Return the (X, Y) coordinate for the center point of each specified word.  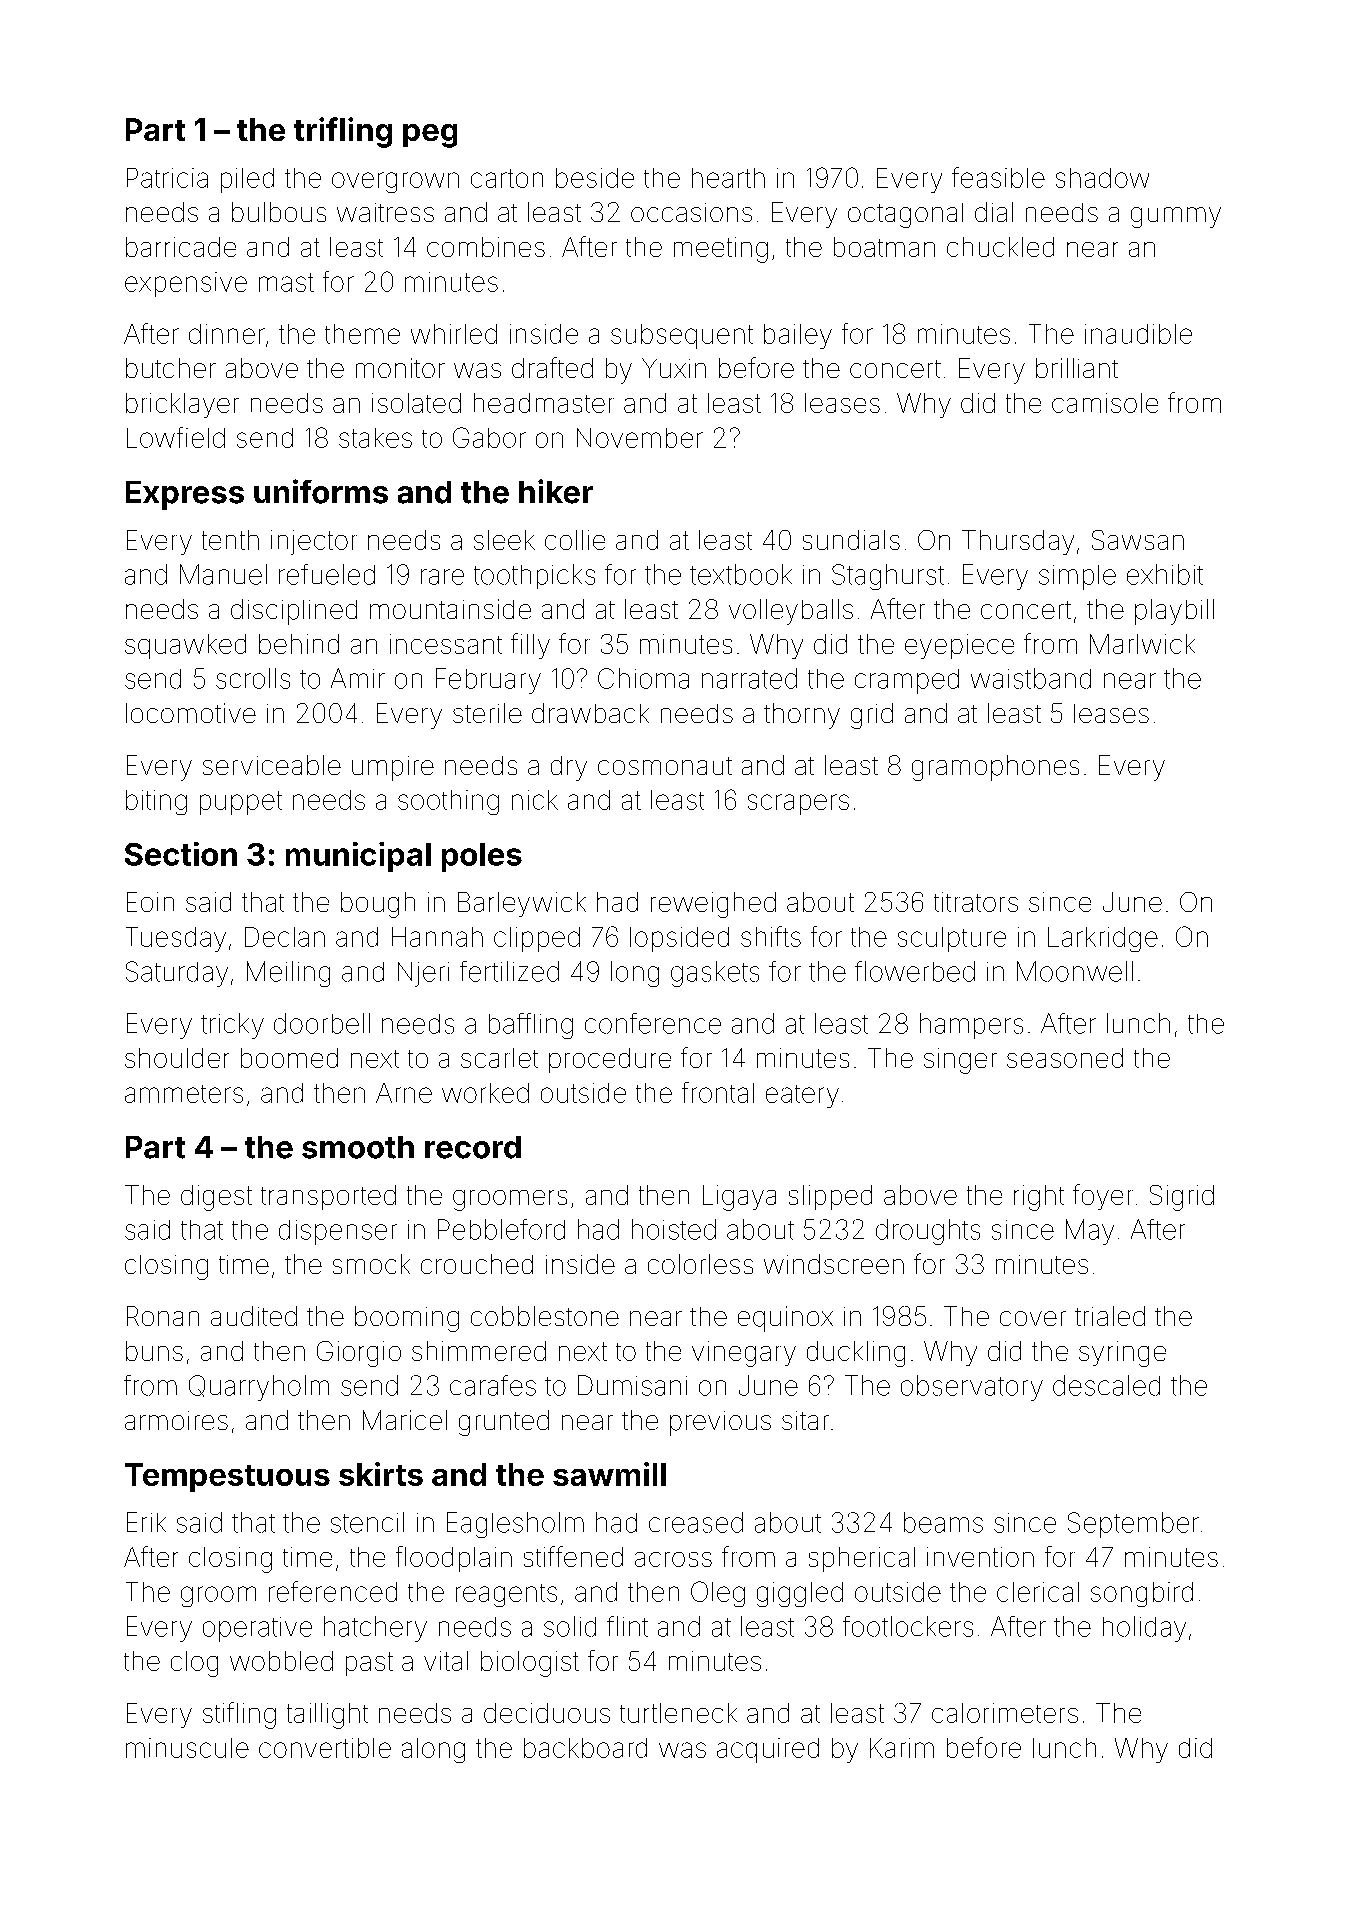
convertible (325, 1748)
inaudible (1138, 334)
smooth (358, 1147)
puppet (241, 803)
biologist (530, 1664)
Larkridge (1103, 939)
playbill (1174, 612)
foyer (1103, 1197)
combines (486, 247)
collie (575, 540)
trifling (343, 132)
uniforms (321, 491)
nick (535, 800)
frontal (718, 1092)
